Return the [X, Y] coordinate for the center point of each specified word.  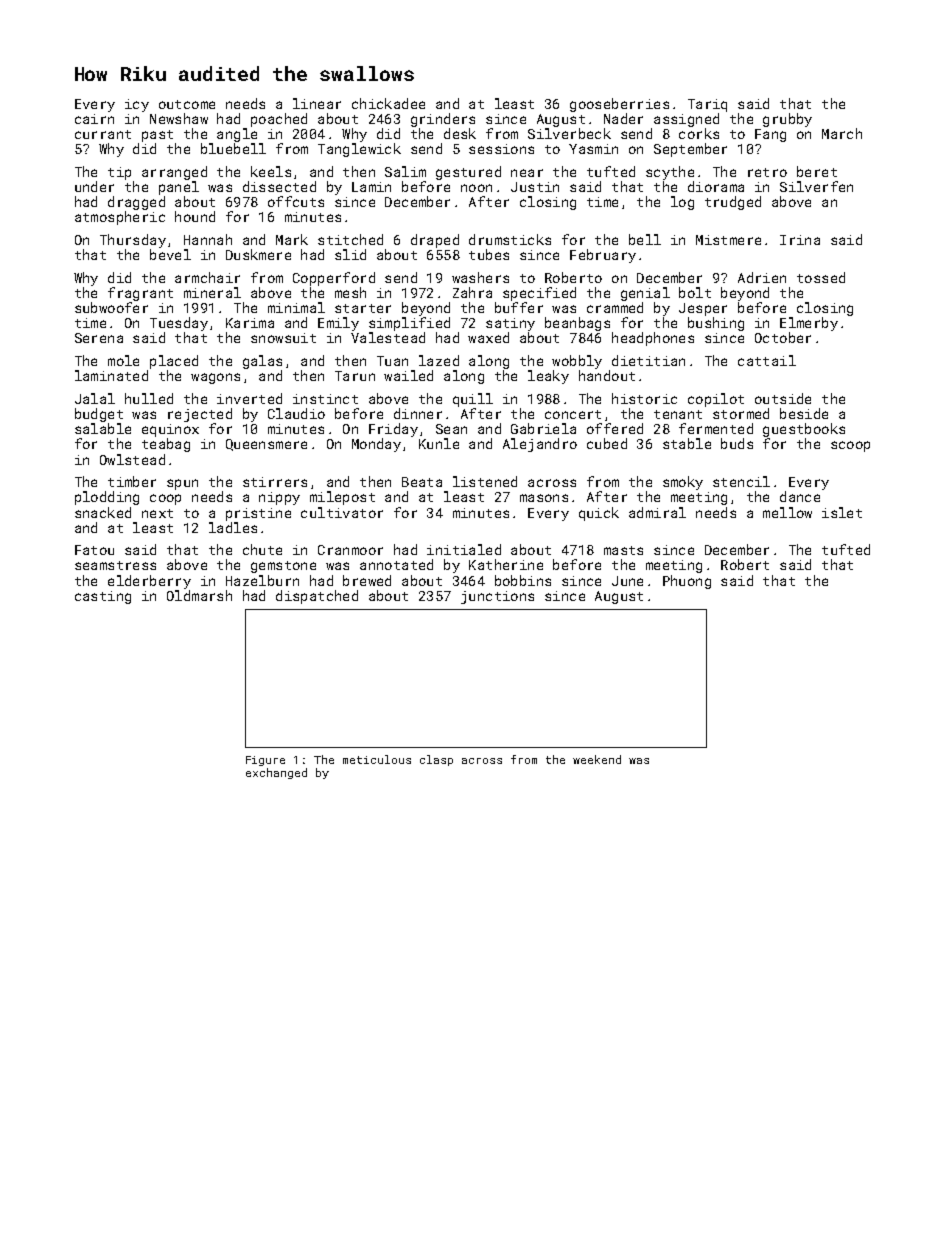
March [842, 133]
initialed [464, 549]
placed [174, 362]
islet [842, 512]
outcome [187, 104]
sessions [501, 149]
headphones [653, 339]
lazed [439, 360]
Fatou [94, 550]
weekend [597, 759]
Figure [265, 761]
